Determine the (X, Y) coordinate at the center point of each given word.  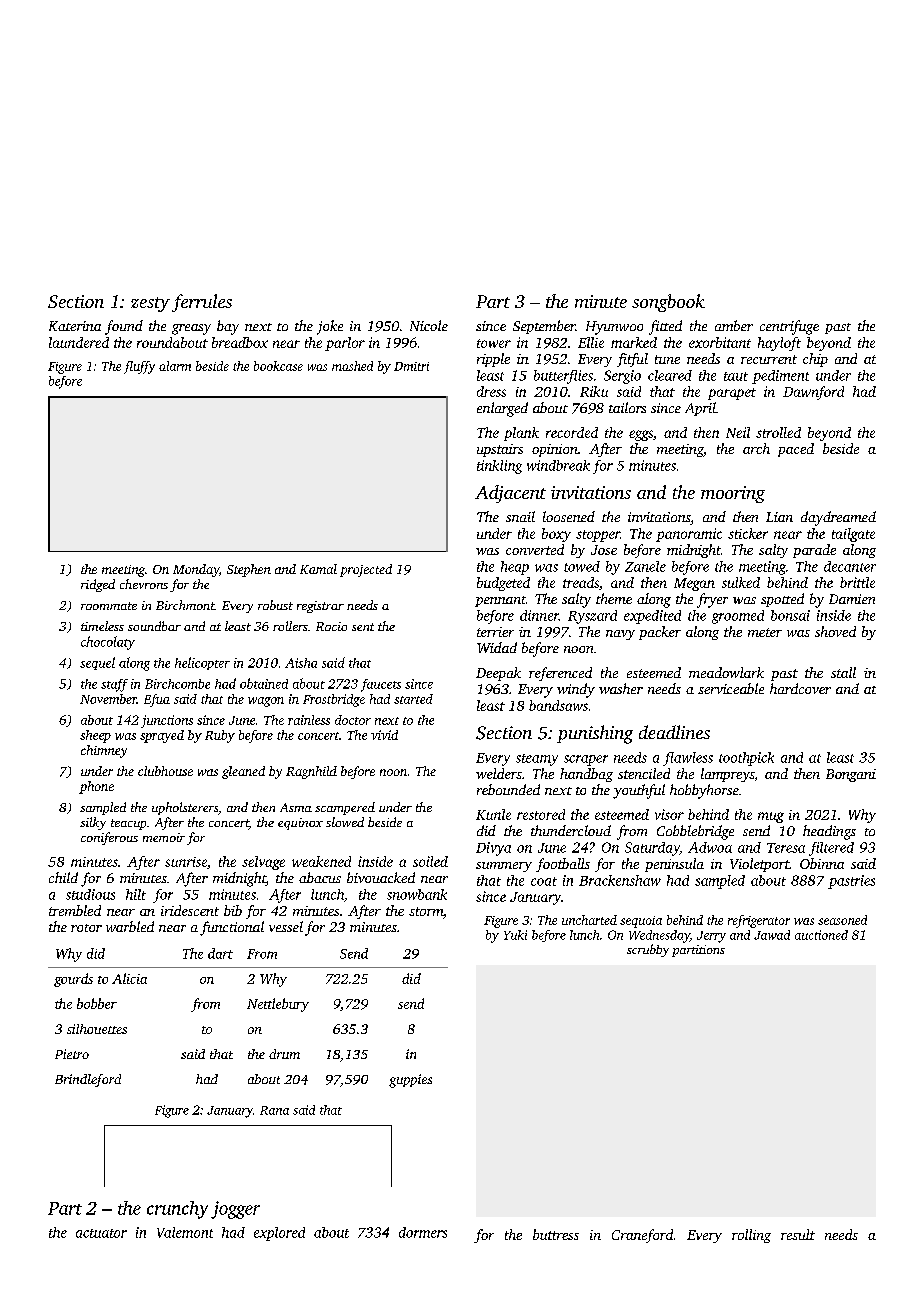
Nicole (429, 325)
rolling (751, 1236)
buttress (556, 1234)
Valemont (185, 1232)
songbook (668, 303)
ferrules (202, 303)
